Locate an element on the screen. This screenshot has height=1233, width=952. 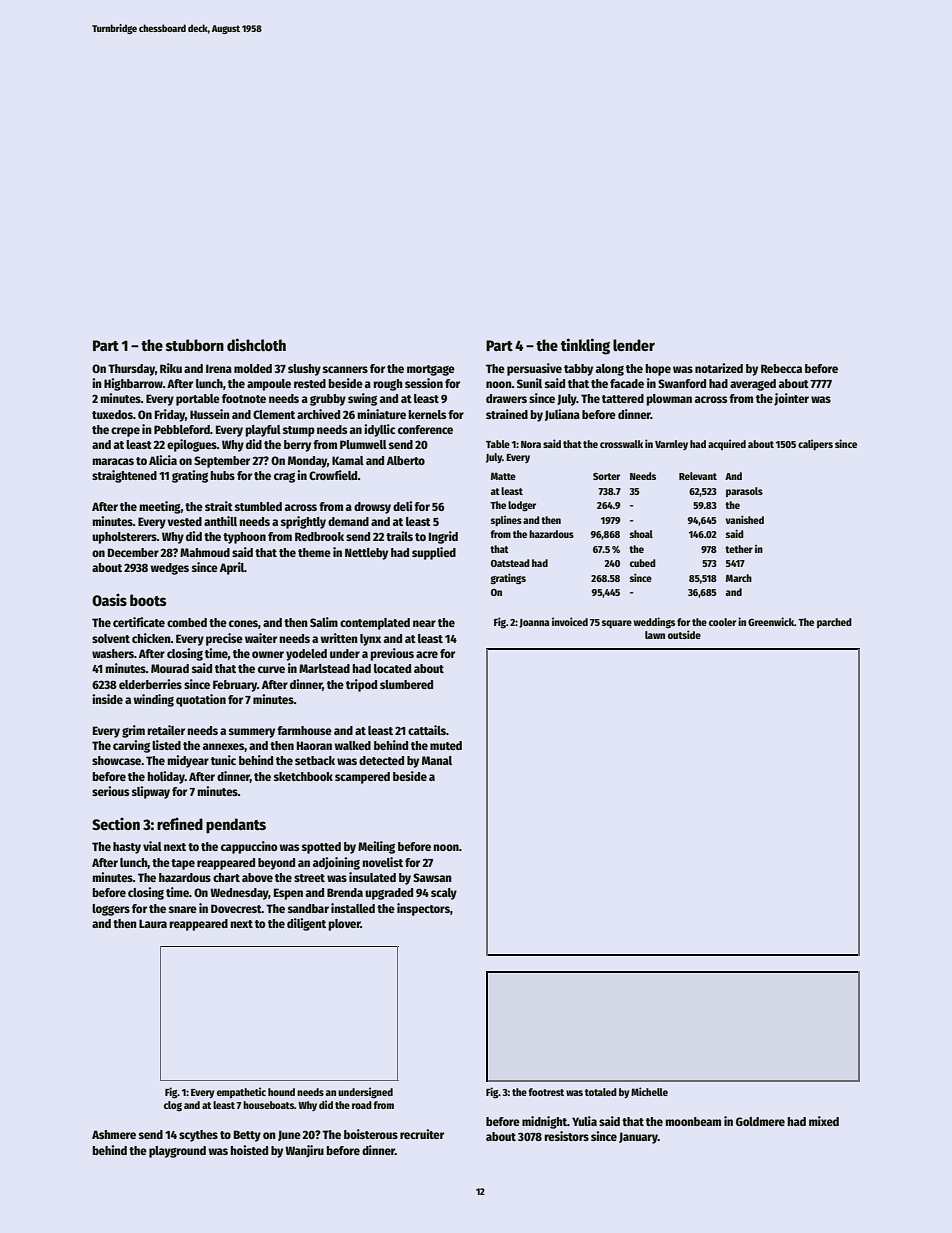
plover is located at coordinates (344, 925).
